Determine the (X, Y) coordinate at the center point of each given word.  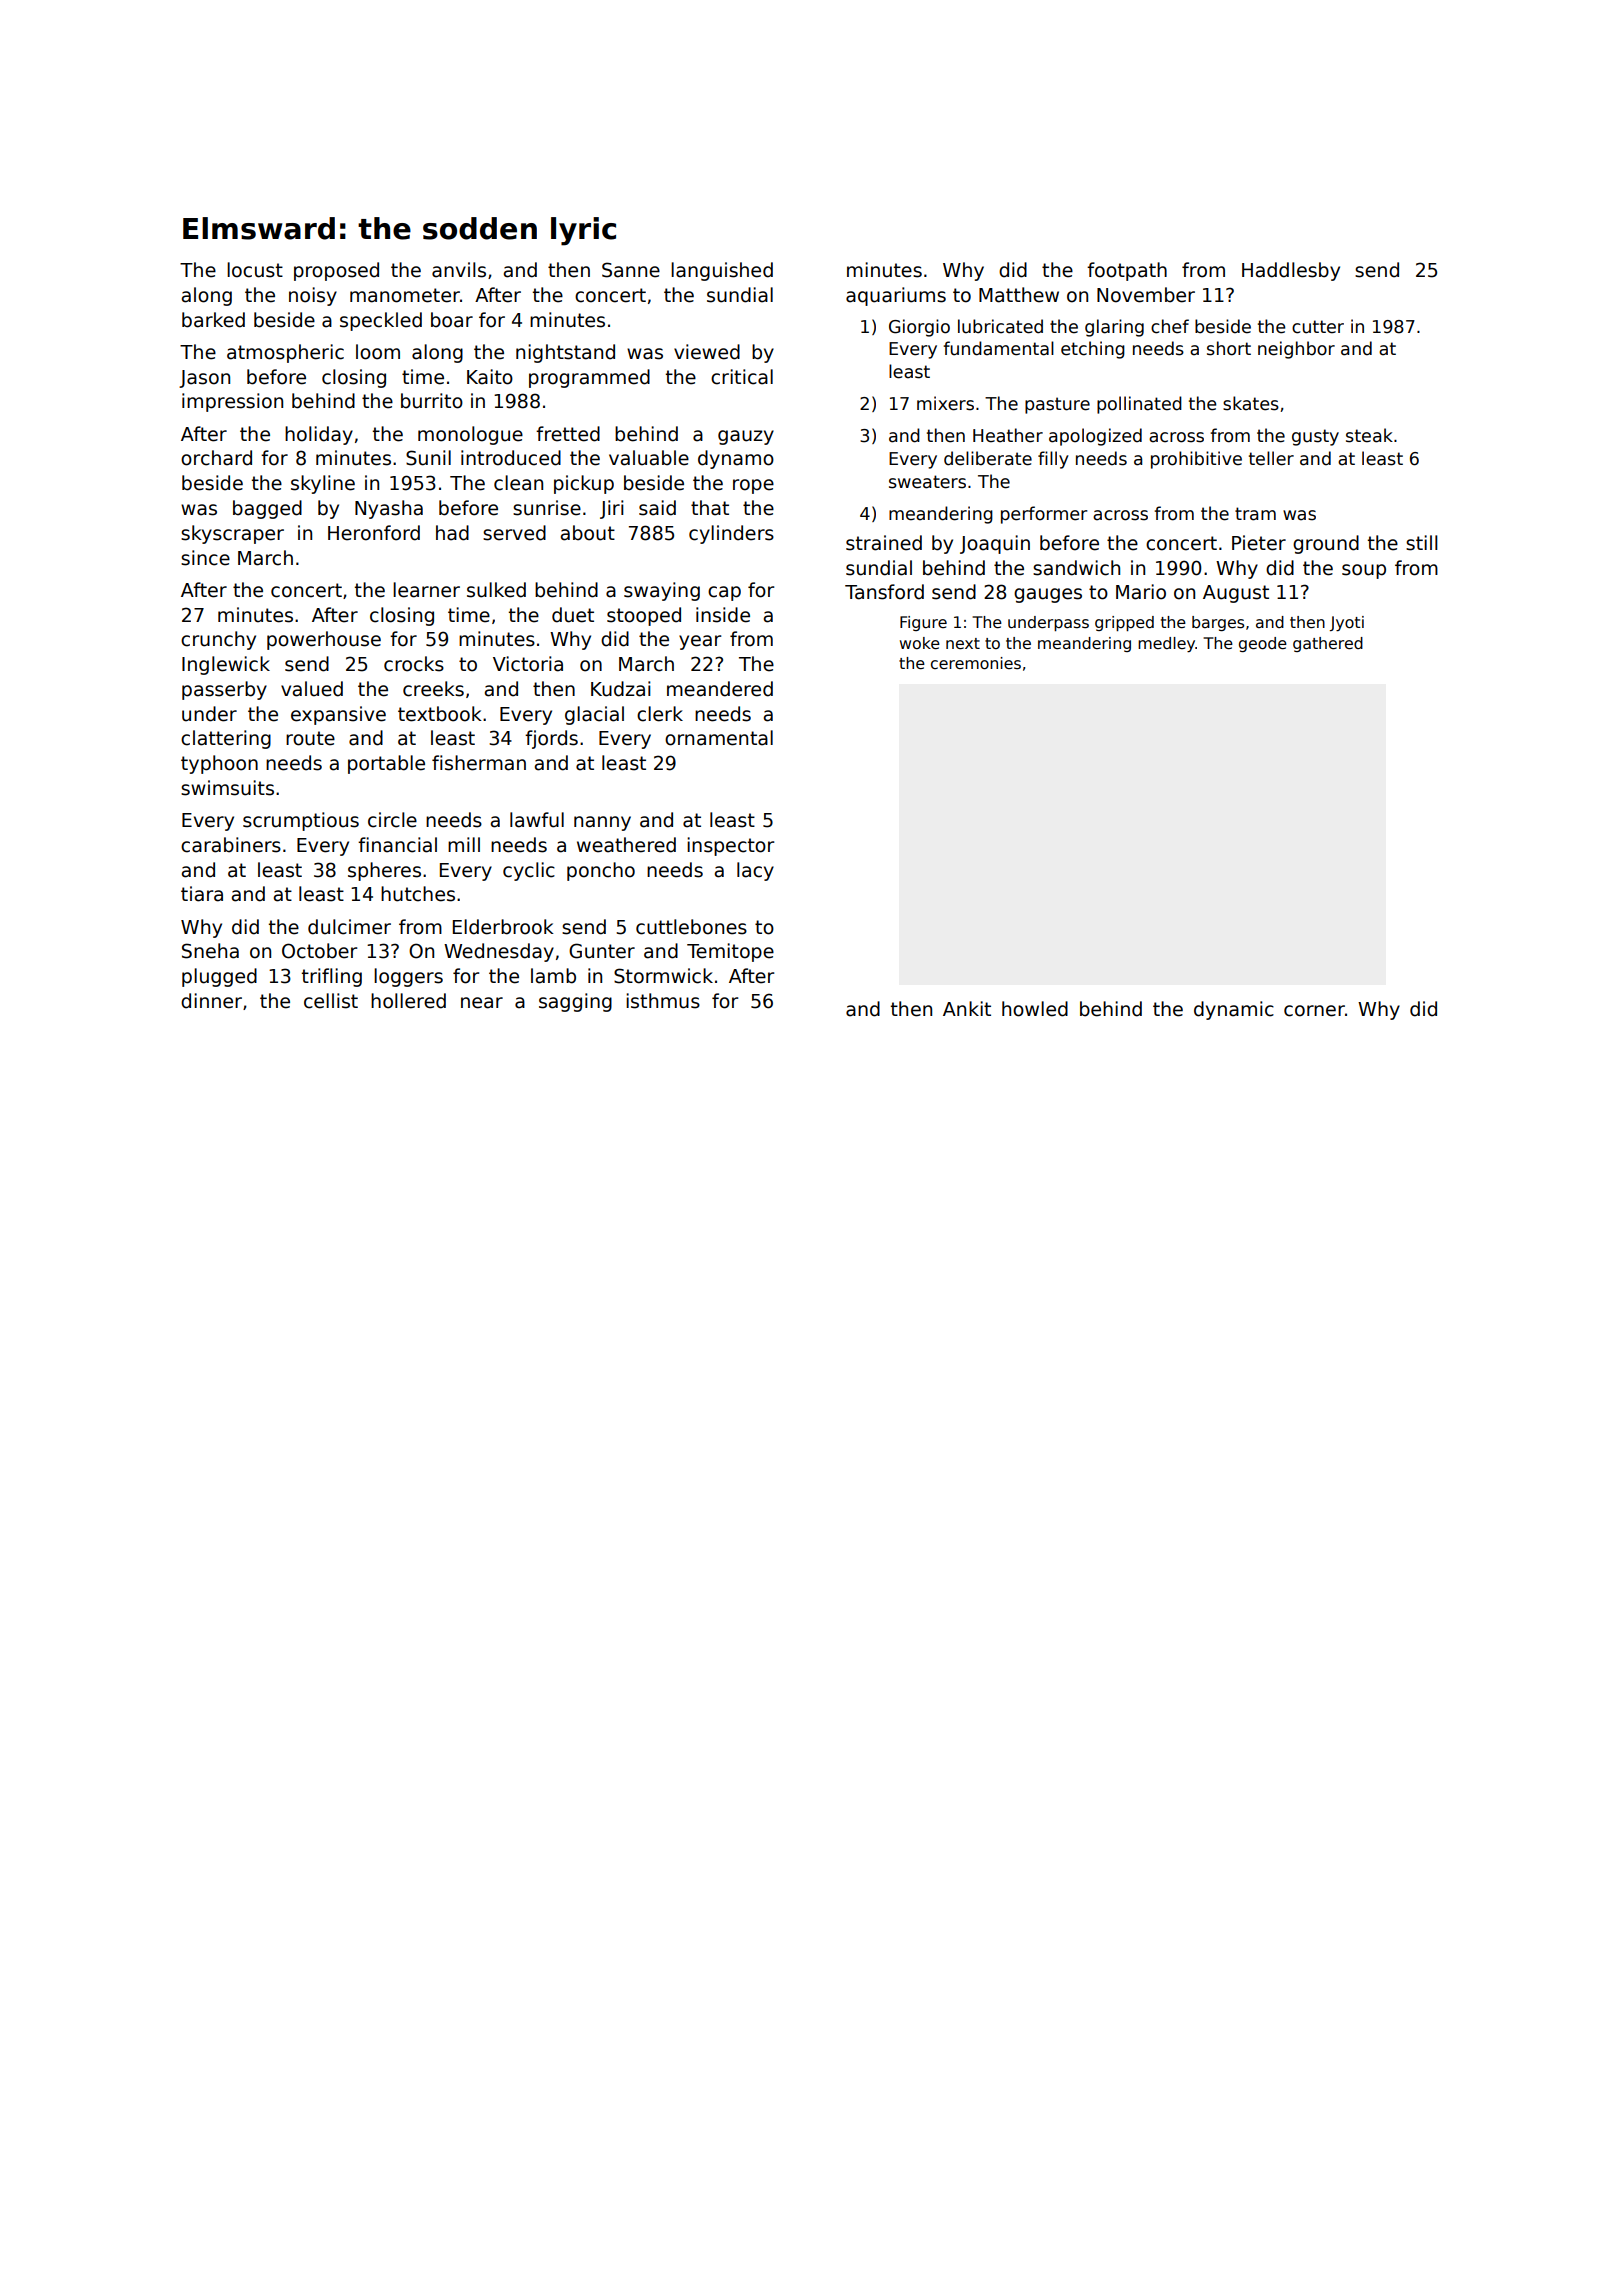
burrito (432, 401)
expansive (338, 715)
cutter (1318, 327)
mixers (945, 403)
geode (1263, 644)
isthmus (663, 1001)
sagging (575, 1002)
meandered (720, 689)
